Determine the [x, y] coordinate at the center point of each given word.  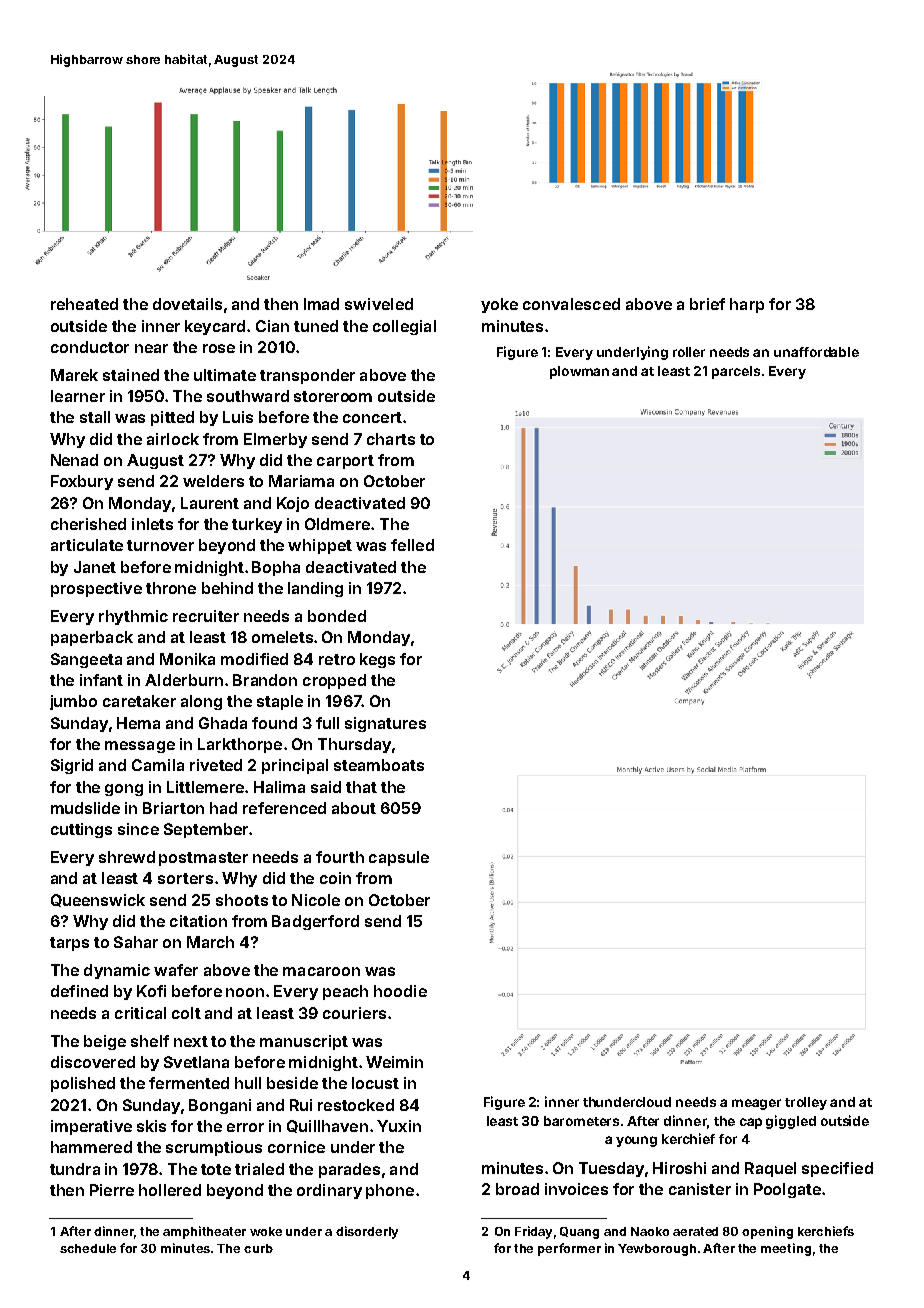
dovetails [187, 304]
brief [707, 304]
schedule [88, 1248]
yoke [499, 305]
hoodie [400, 991]
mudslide [85, 808]
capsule [399, 858]
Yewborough [657, 1250]
